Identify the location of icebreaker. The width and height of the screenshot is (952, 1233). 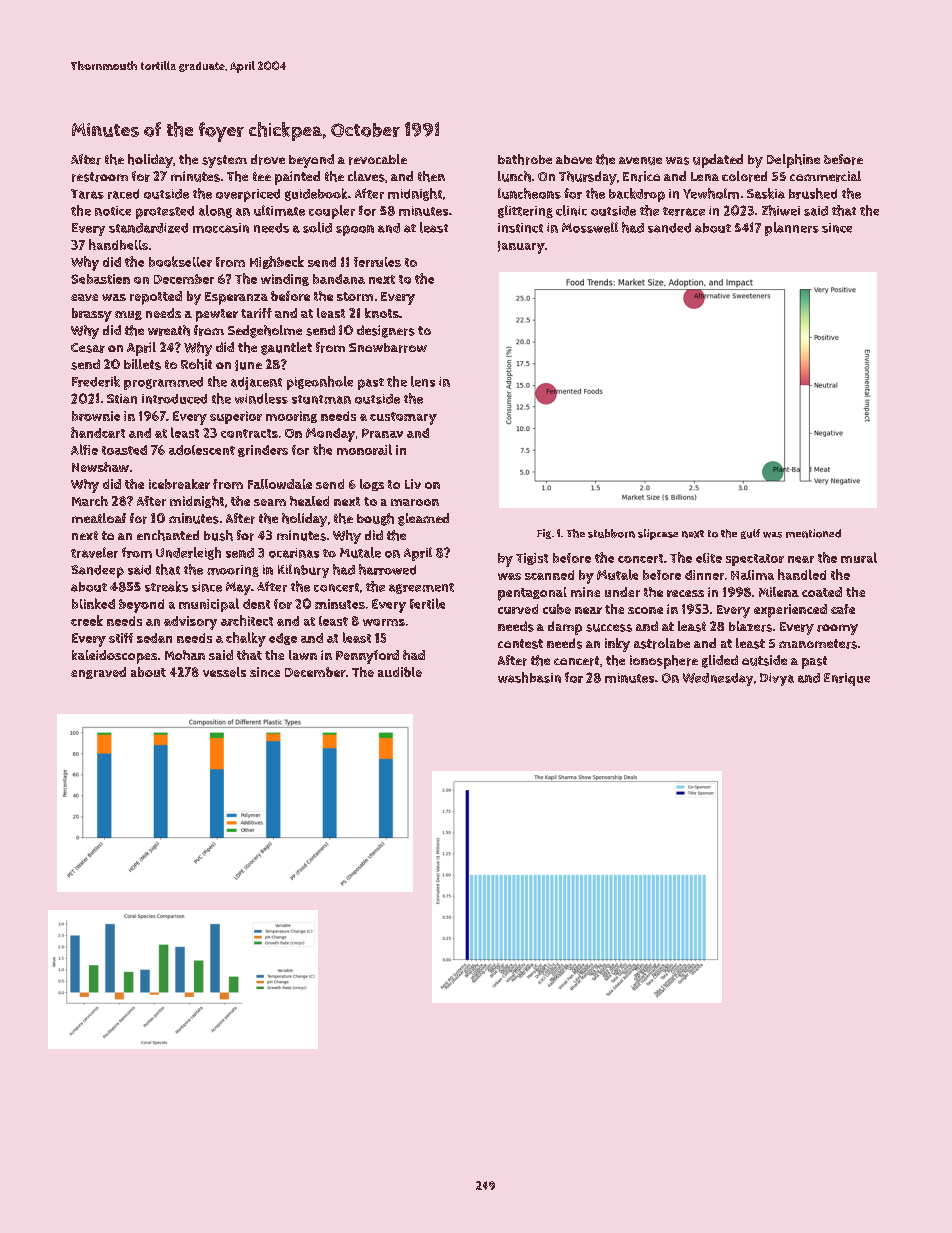
(179, 484).
